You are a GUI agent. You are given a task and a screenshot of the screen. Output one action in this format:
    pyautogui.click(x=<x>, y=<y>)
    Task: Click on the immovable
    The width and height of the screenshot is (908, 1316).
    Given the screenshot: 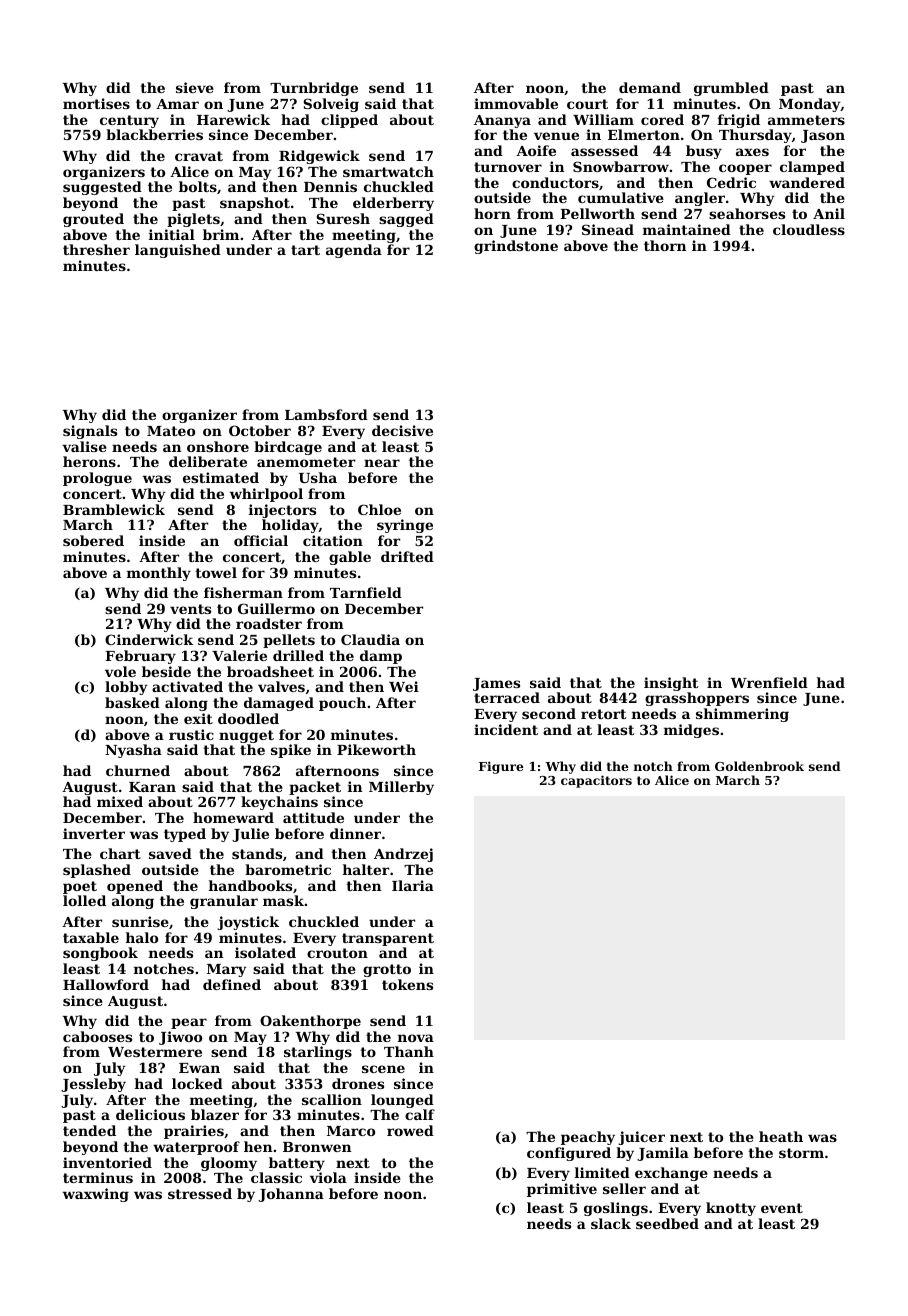 What is the action you would take?
    pyautogui.click(x=516, y=103)
